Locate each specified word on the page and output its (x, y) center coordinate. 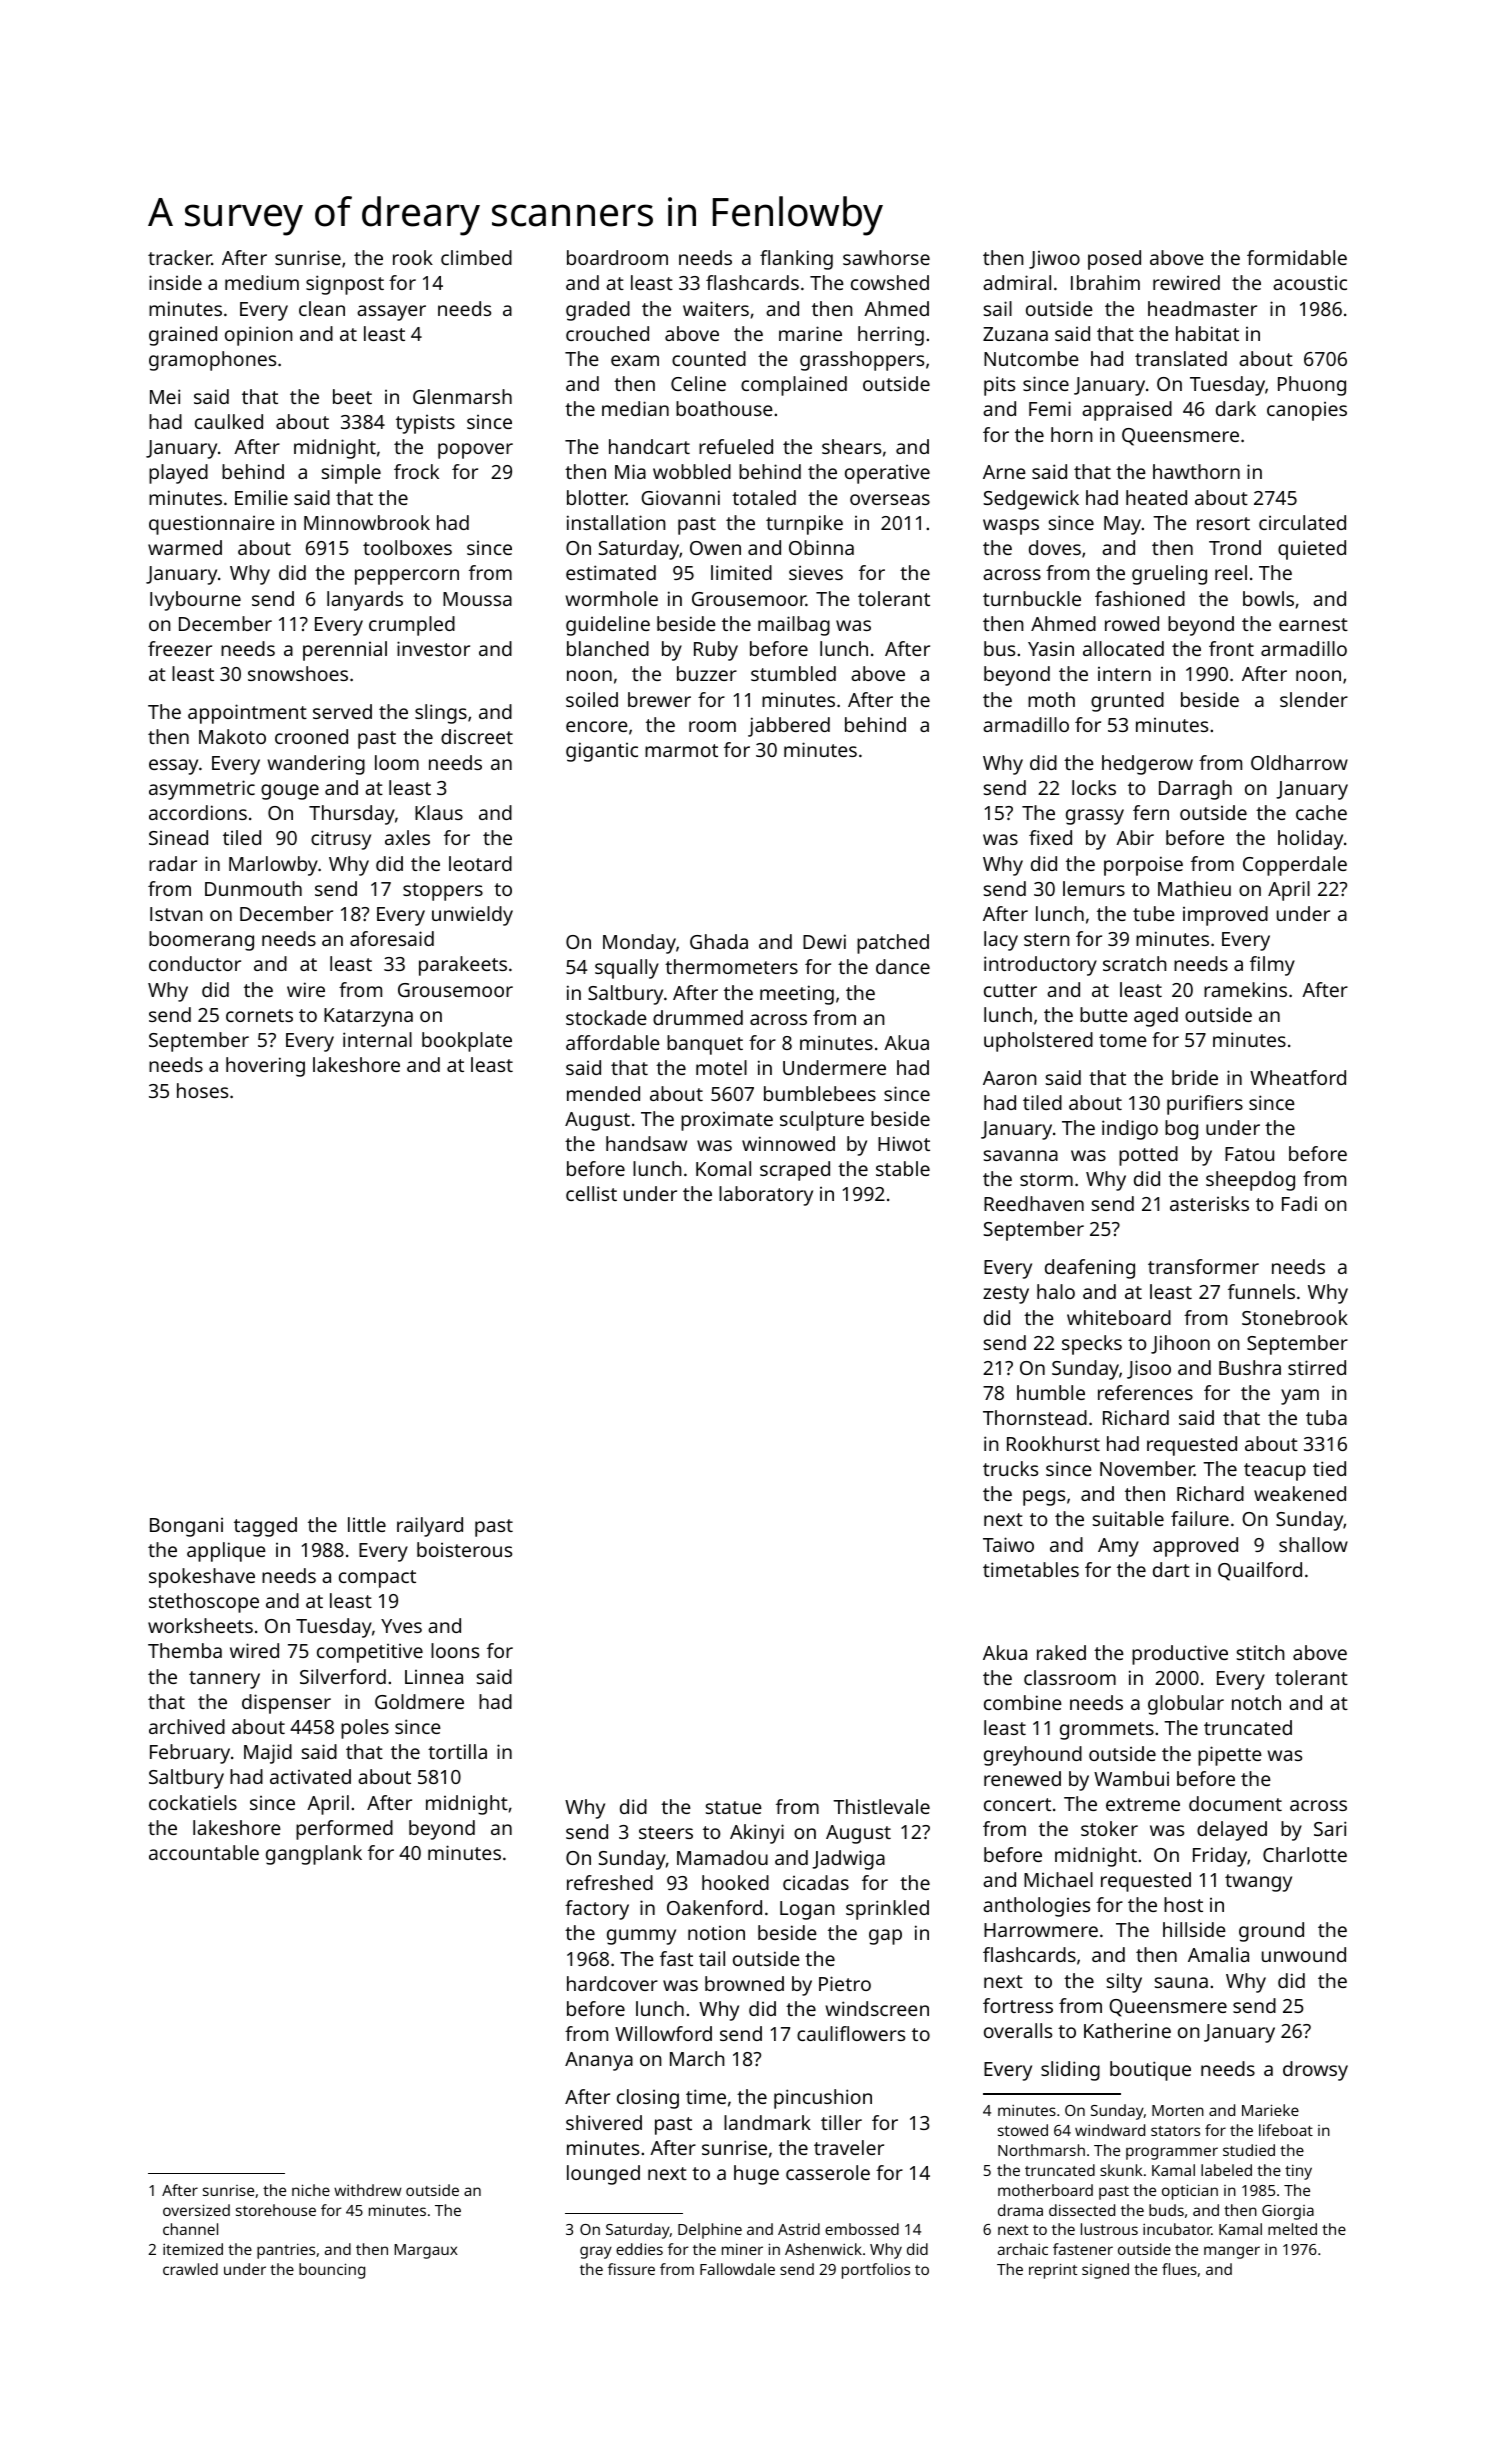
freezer (180, 648)
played (178, 474)
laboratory (766, 1196)
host (1183, 1904)
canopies (1307, 411)
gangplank (314, 1855)
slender (1314, 699)
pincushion (823, 2099)
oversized (196, 2210)
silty (1124, 1983)
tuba (1326, 1417)
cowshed (890, 282)
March (697, 2058)
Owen (715, 548)
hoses (202, 1090)
